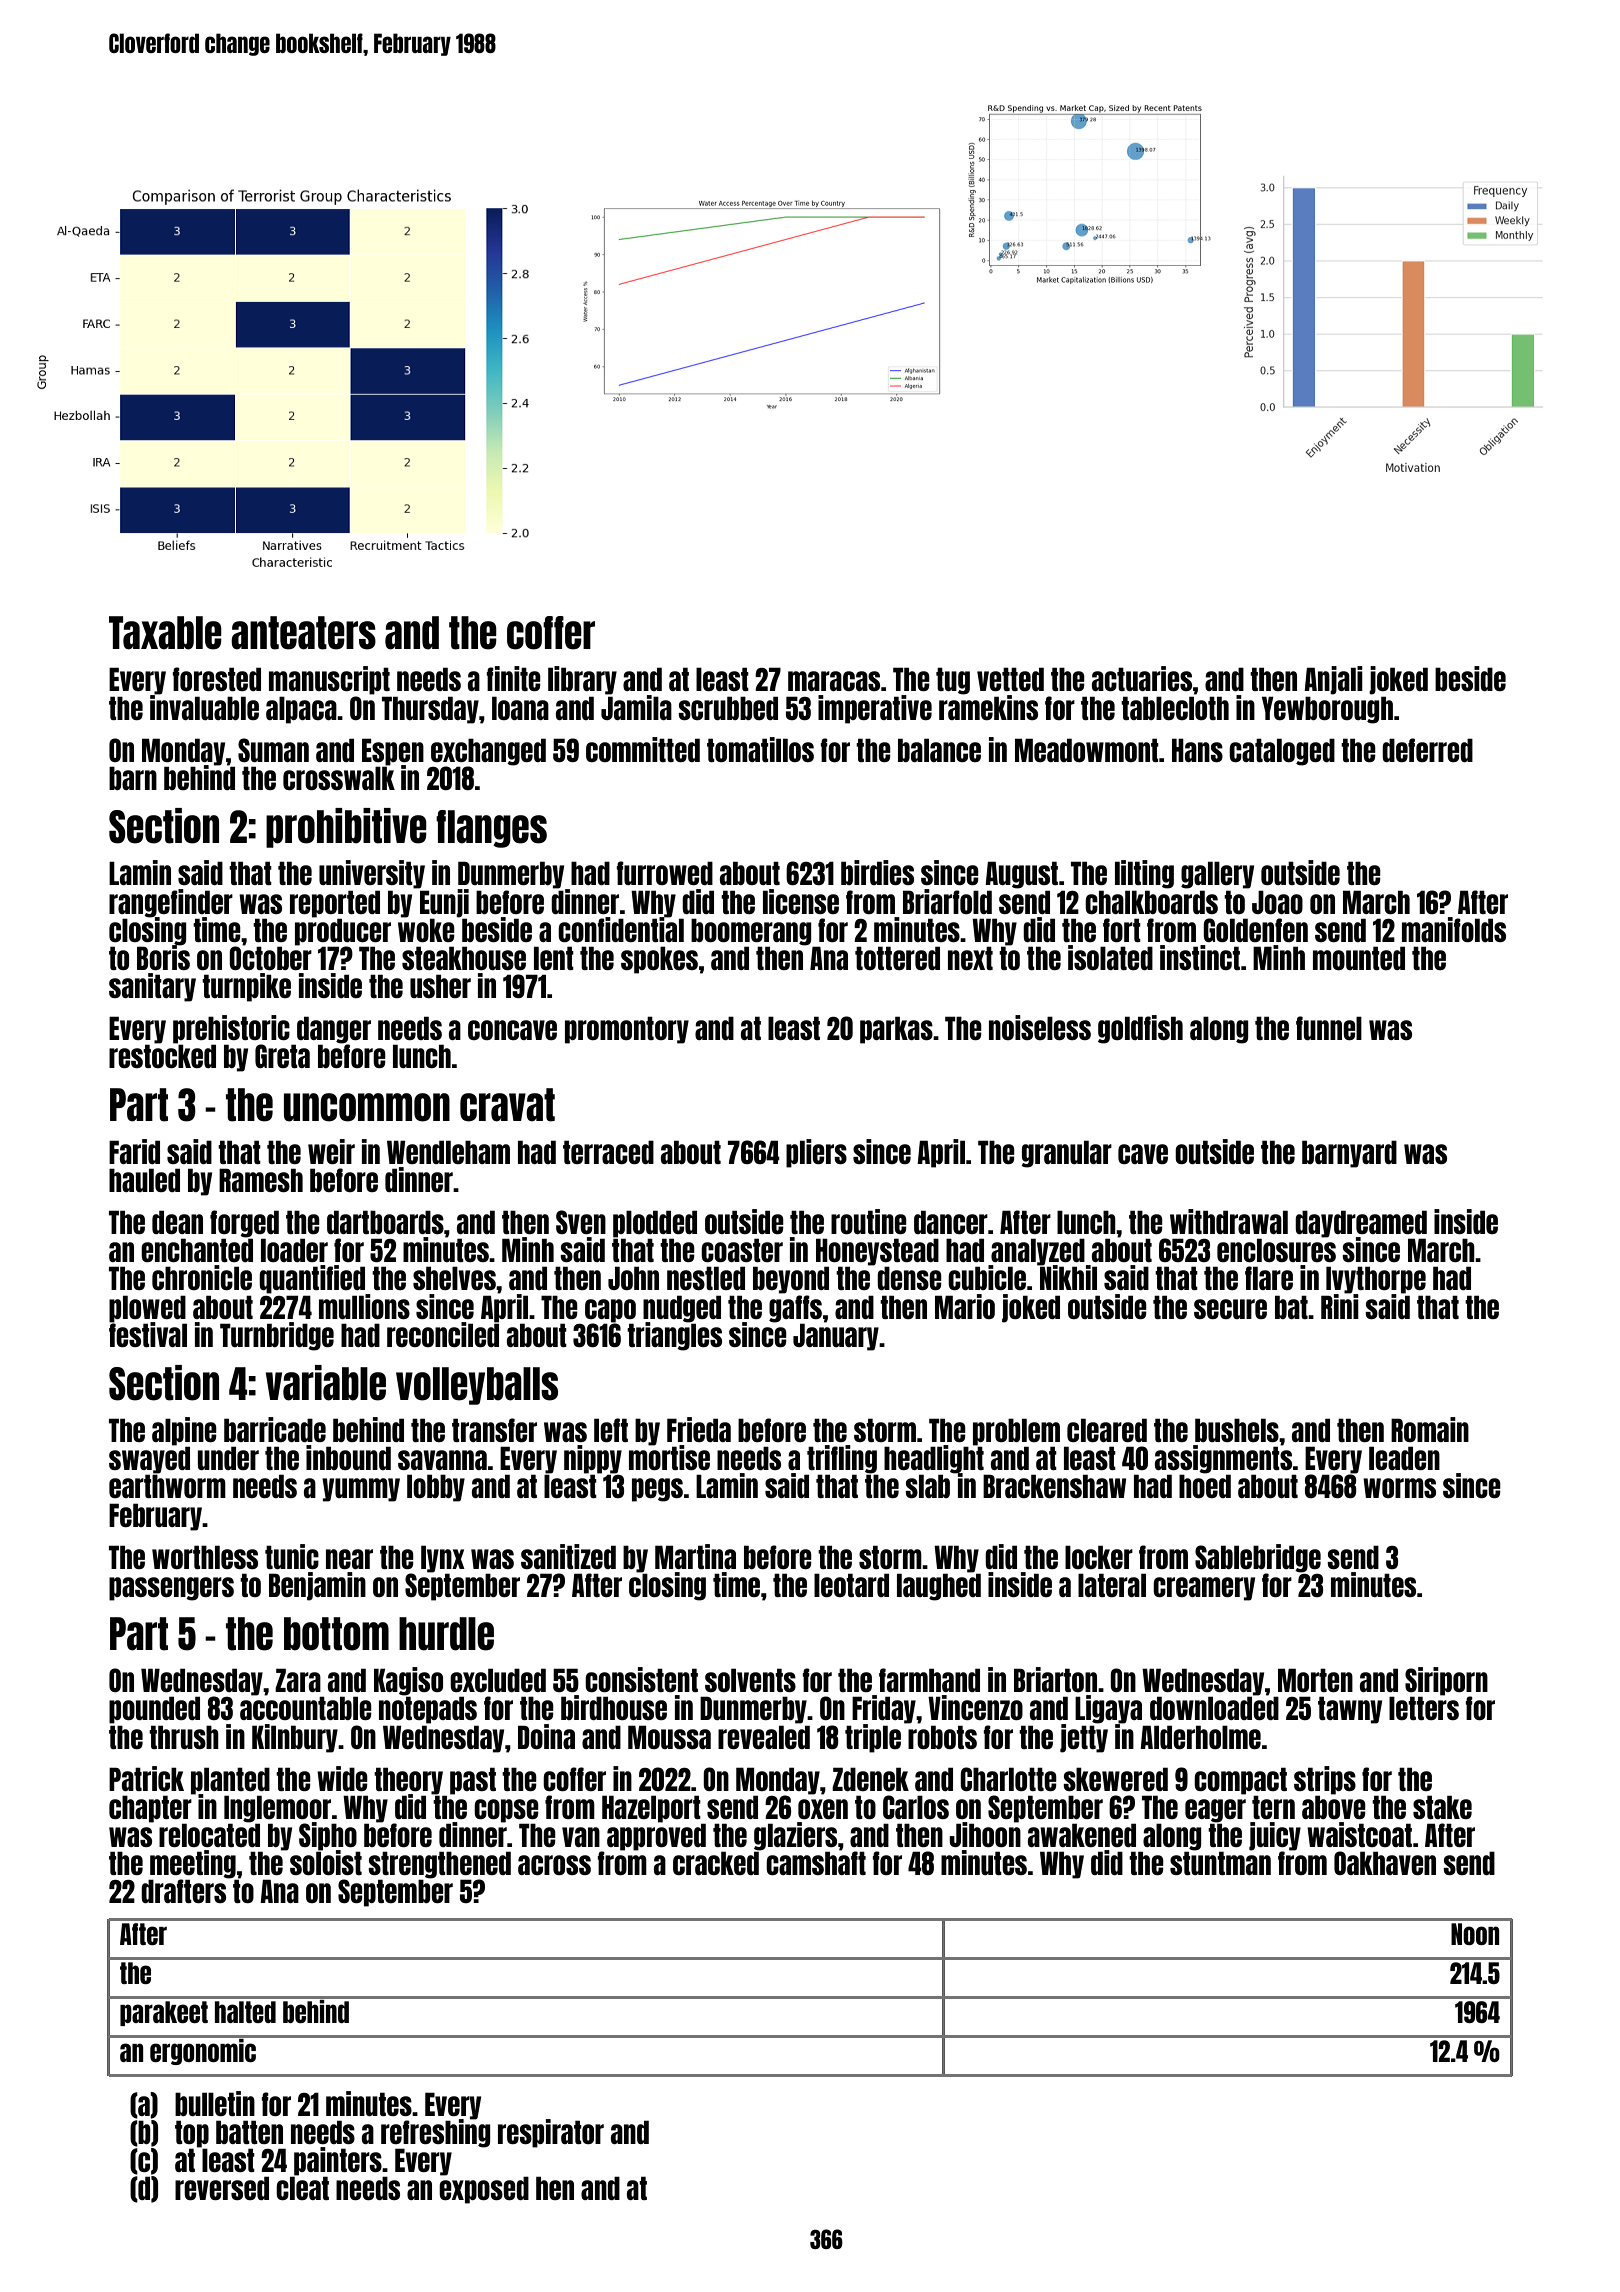 The height and width of the screenshot is (2292, 1620). Describe the element at coordinates (326, 1863) in the screenshot. I see `soloist` at that location.
